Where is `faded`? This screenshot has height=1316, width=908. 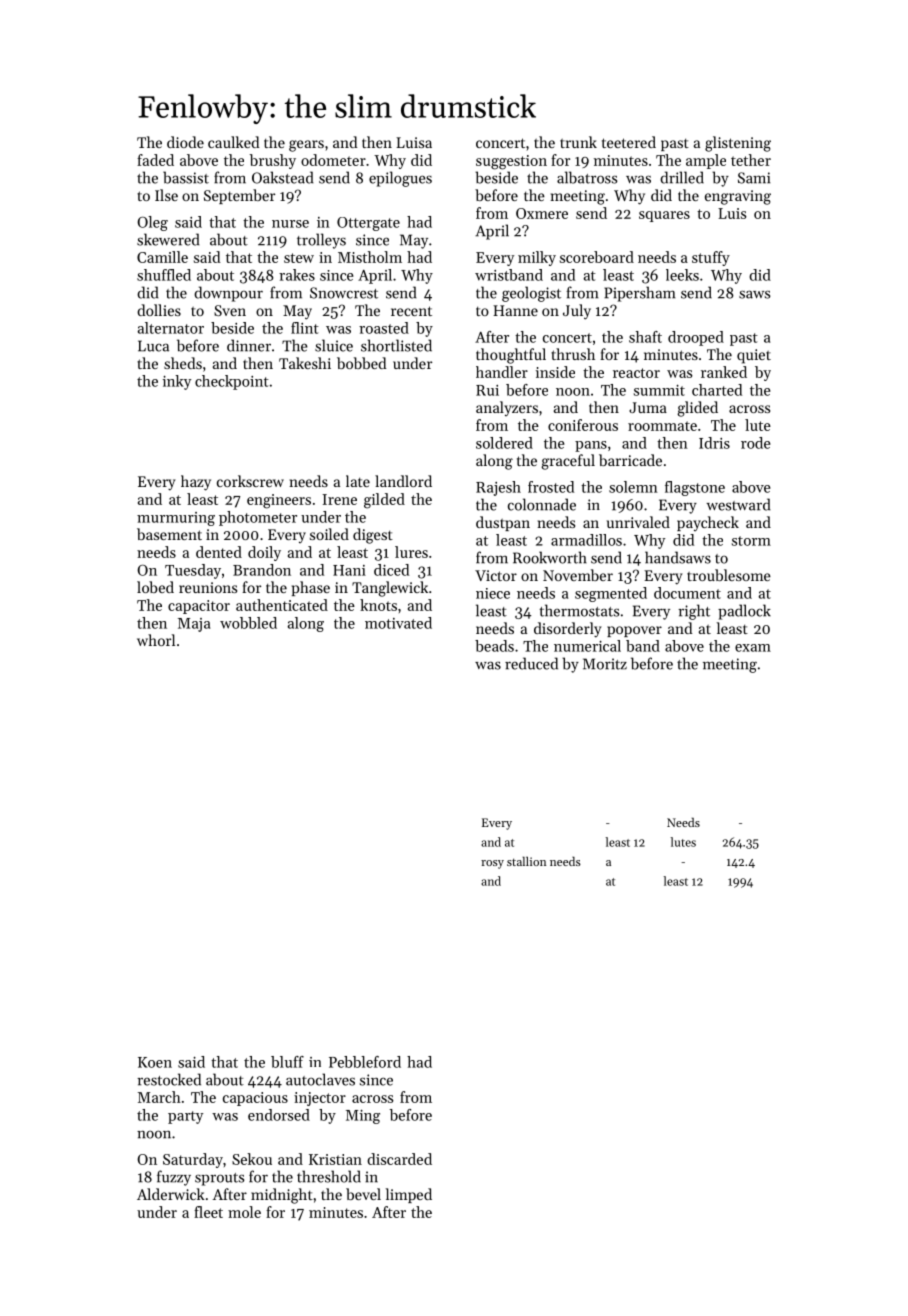 faded is located at coordinates (155, 160).
